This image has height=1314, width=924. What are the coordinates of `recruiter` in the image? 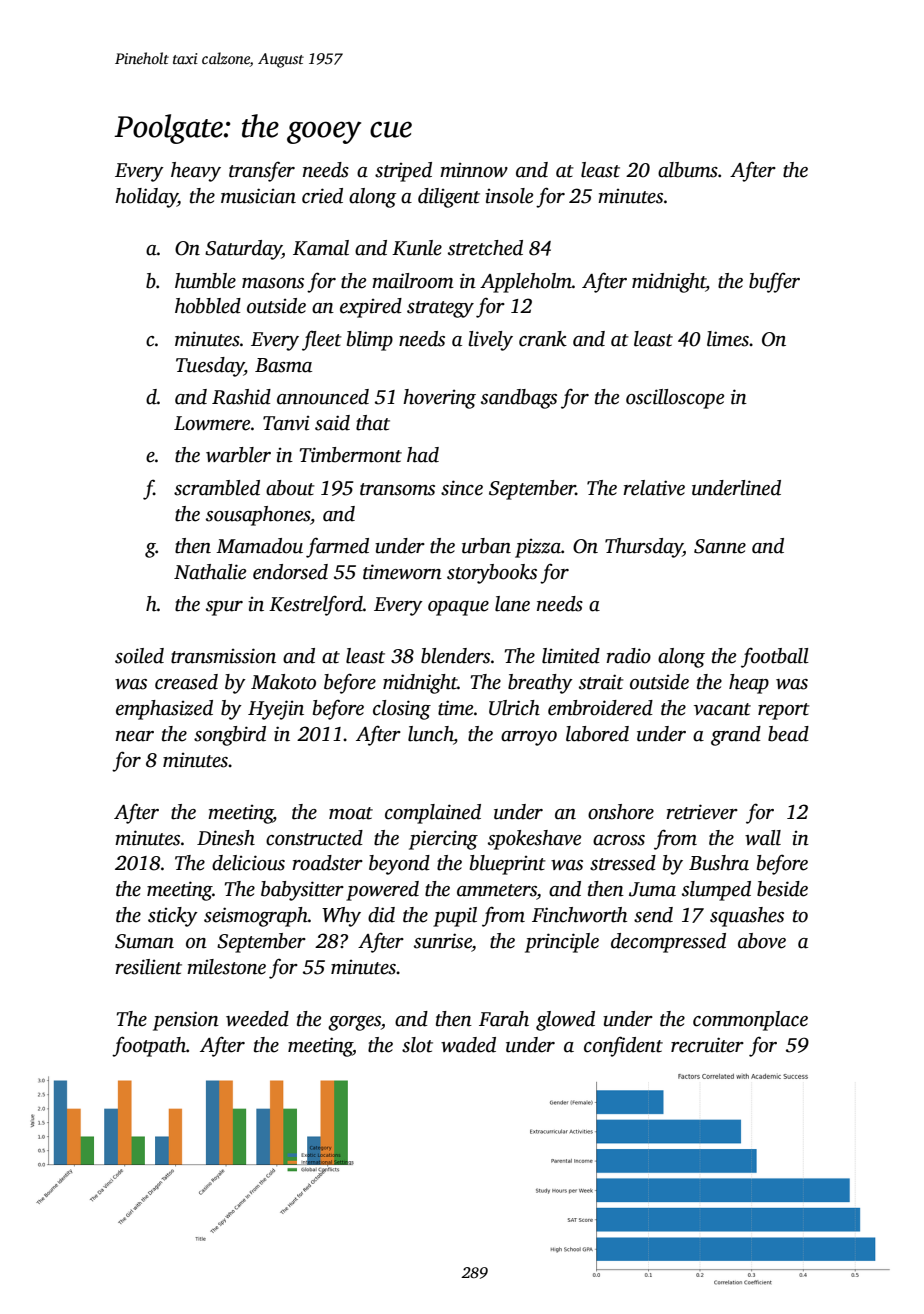 It's located at (707, 1045).
